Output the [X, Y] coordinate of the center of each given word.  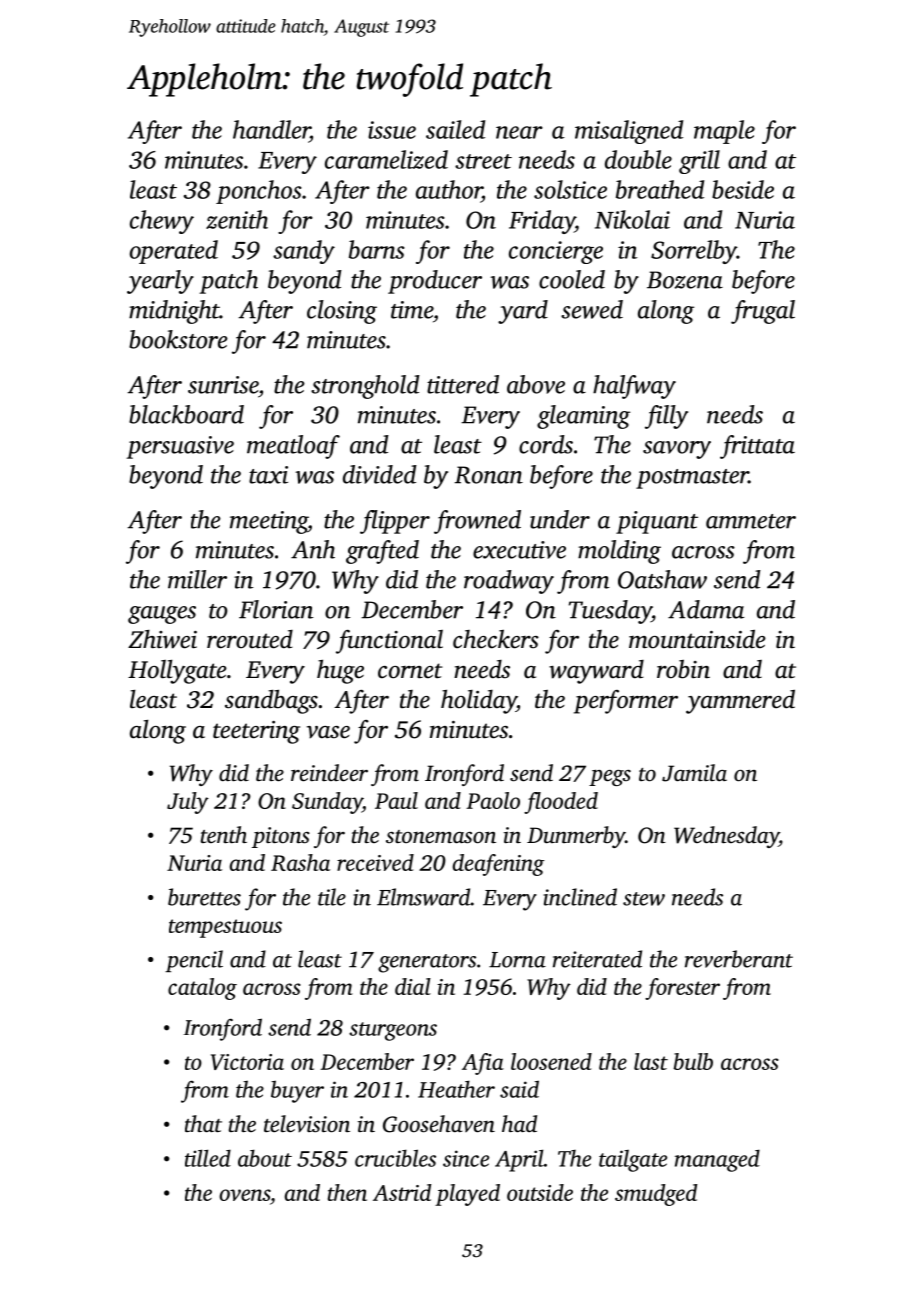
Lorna [517, 960]
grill [699, 162]
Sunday [327, 803]
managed [717, 1160]
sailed [455, 129]
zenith [237, 219]
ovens [244, 1195]
